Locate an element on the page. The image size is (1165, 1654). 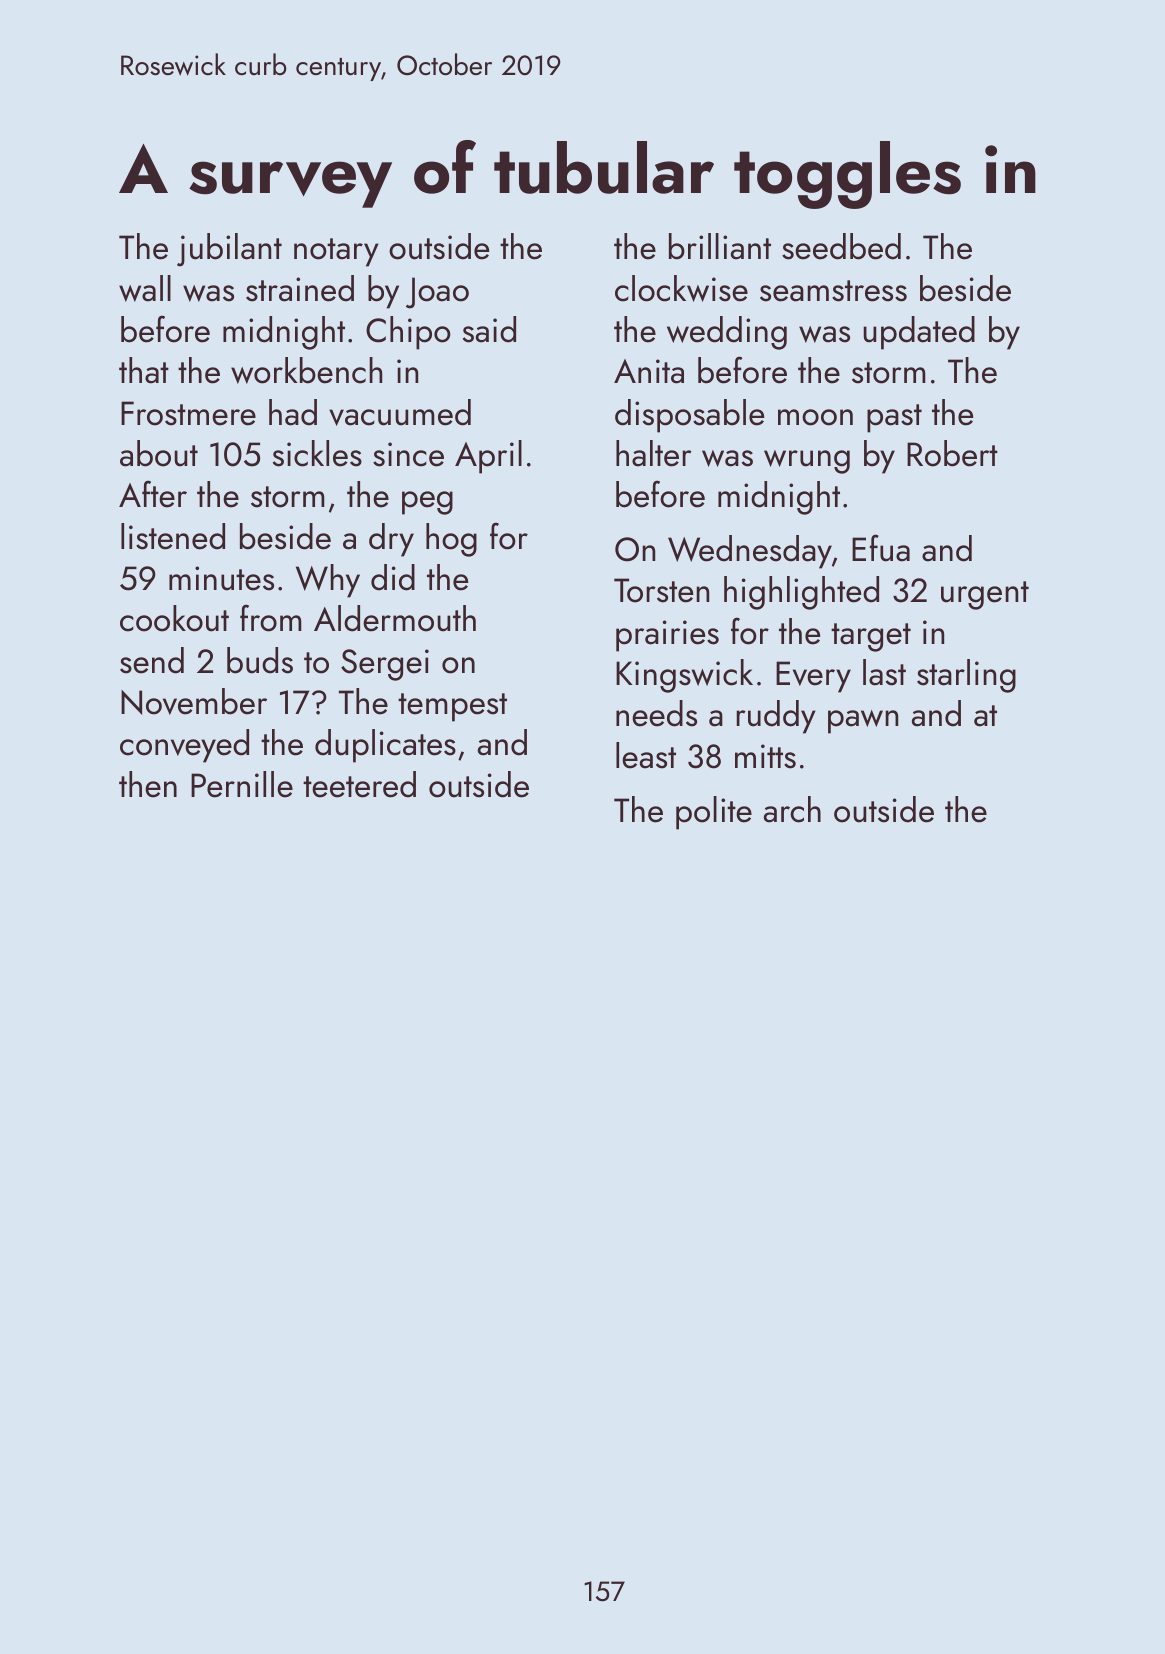
said is located at coordinates (489, 329).
